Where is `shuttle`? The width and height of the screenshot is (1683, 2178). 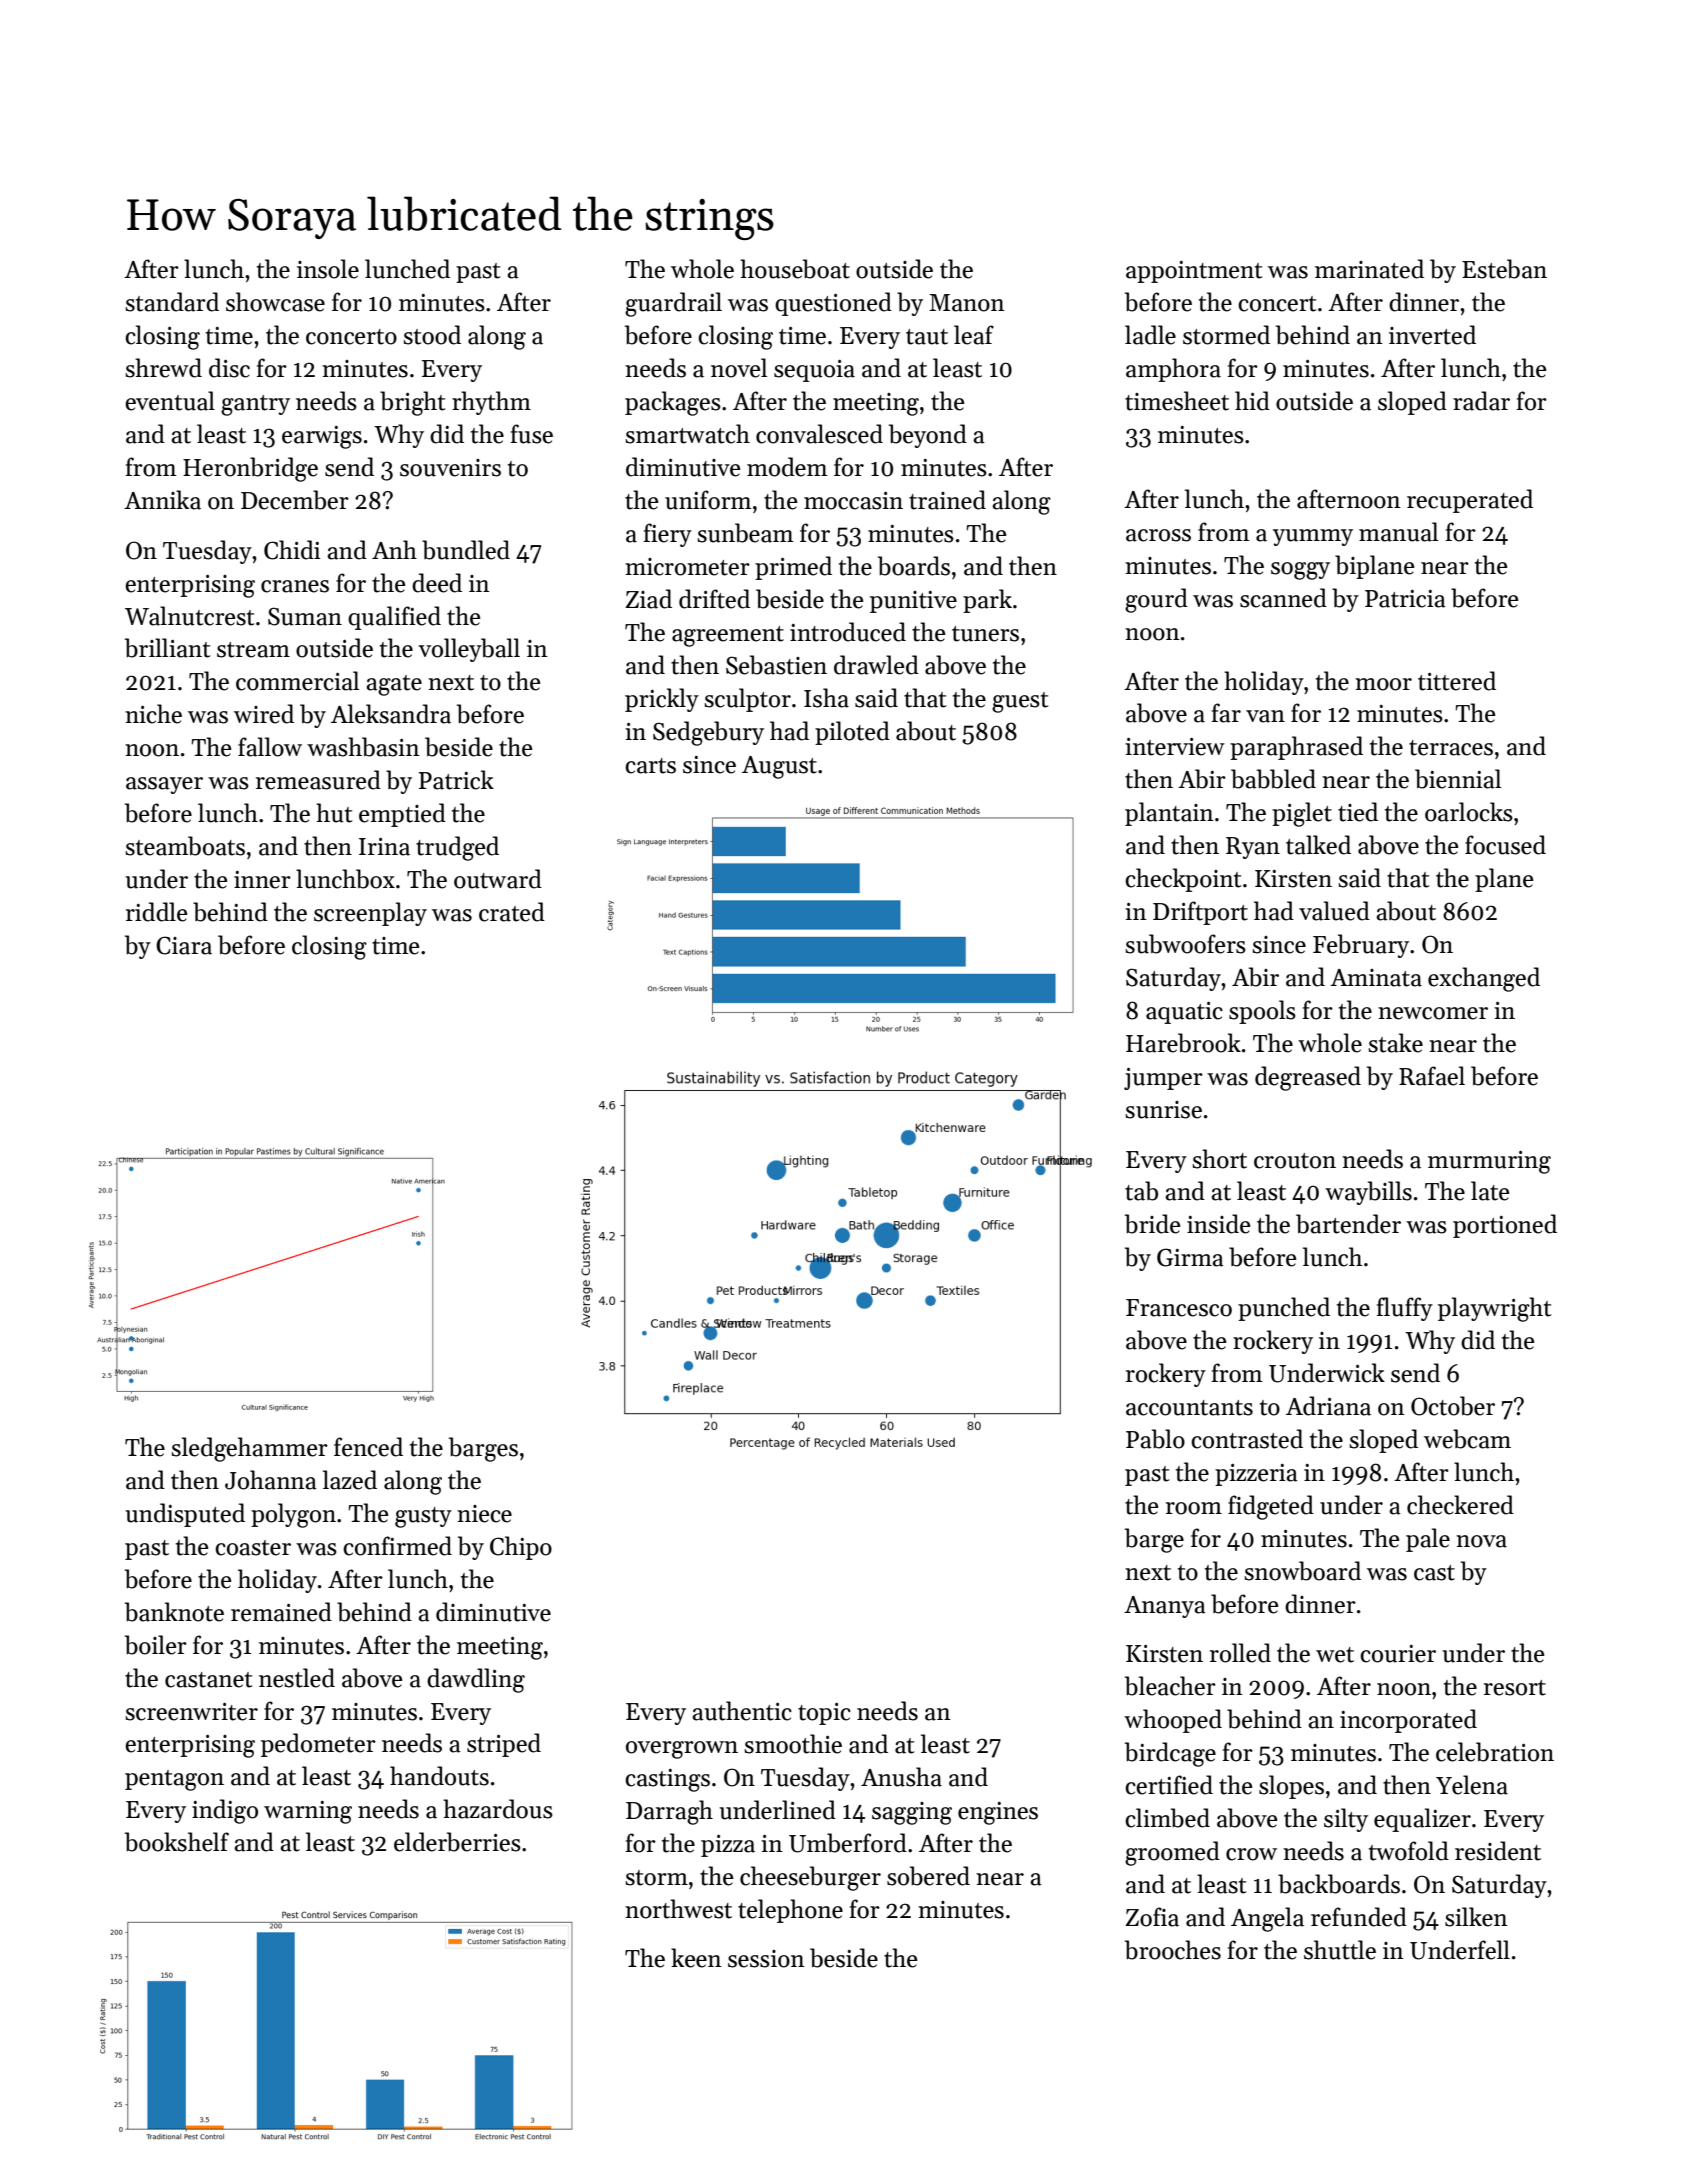 shuttle is located at coordinates (1340, 1950).
